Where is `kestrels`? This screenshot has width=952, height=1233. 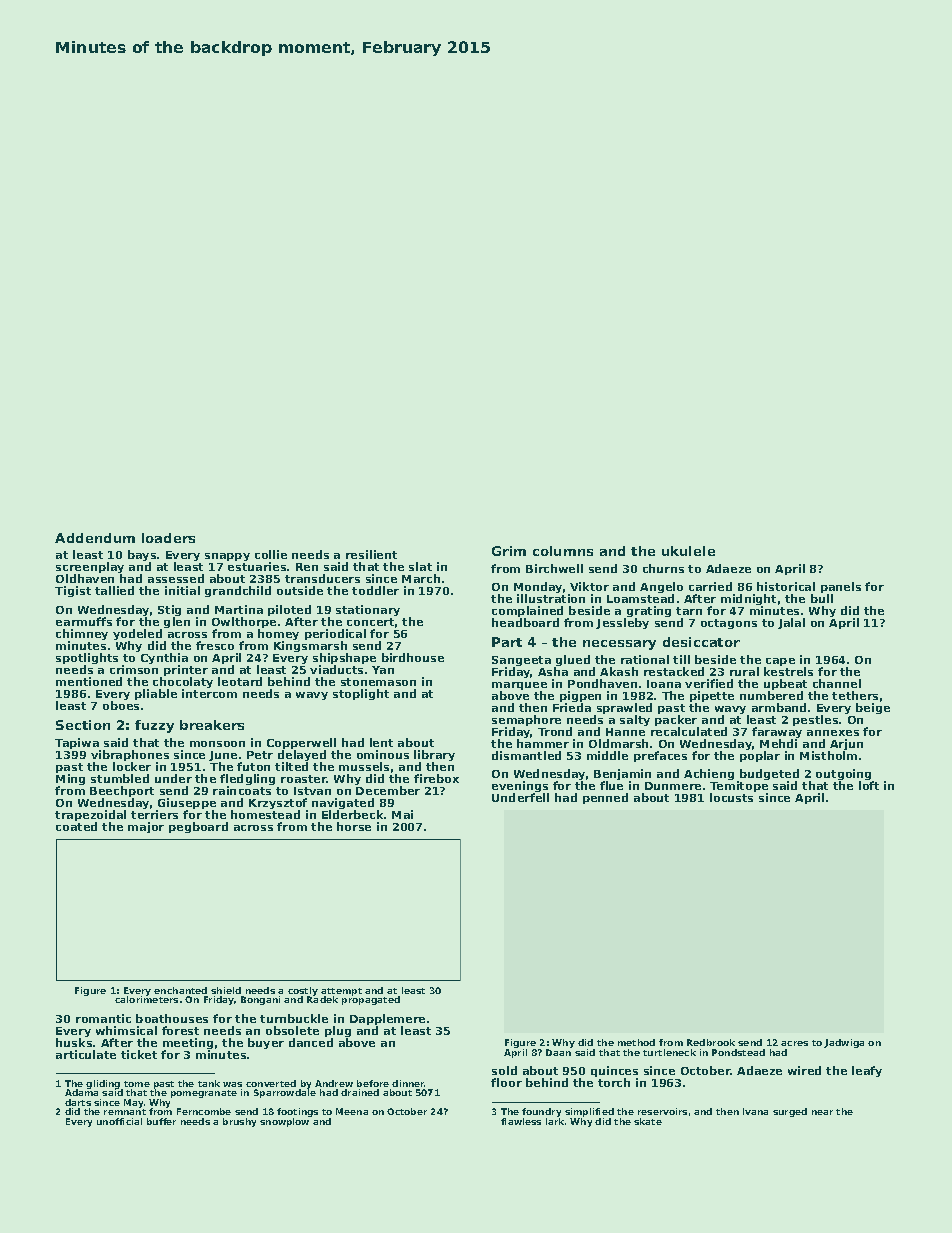 kestrels is located at coordinates (788, 671).
